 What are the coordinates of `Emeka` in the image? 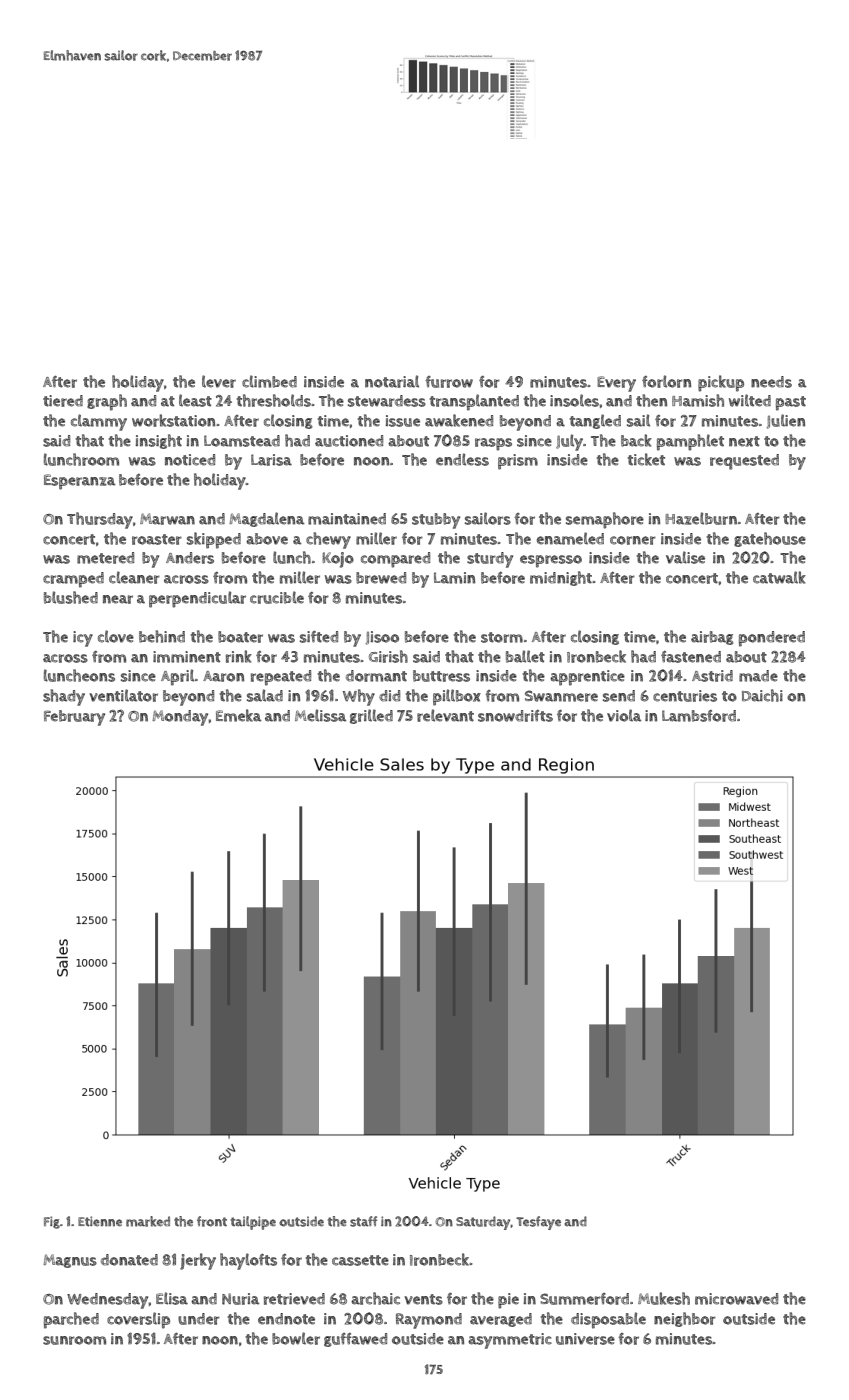 It's located at (239, 715).
